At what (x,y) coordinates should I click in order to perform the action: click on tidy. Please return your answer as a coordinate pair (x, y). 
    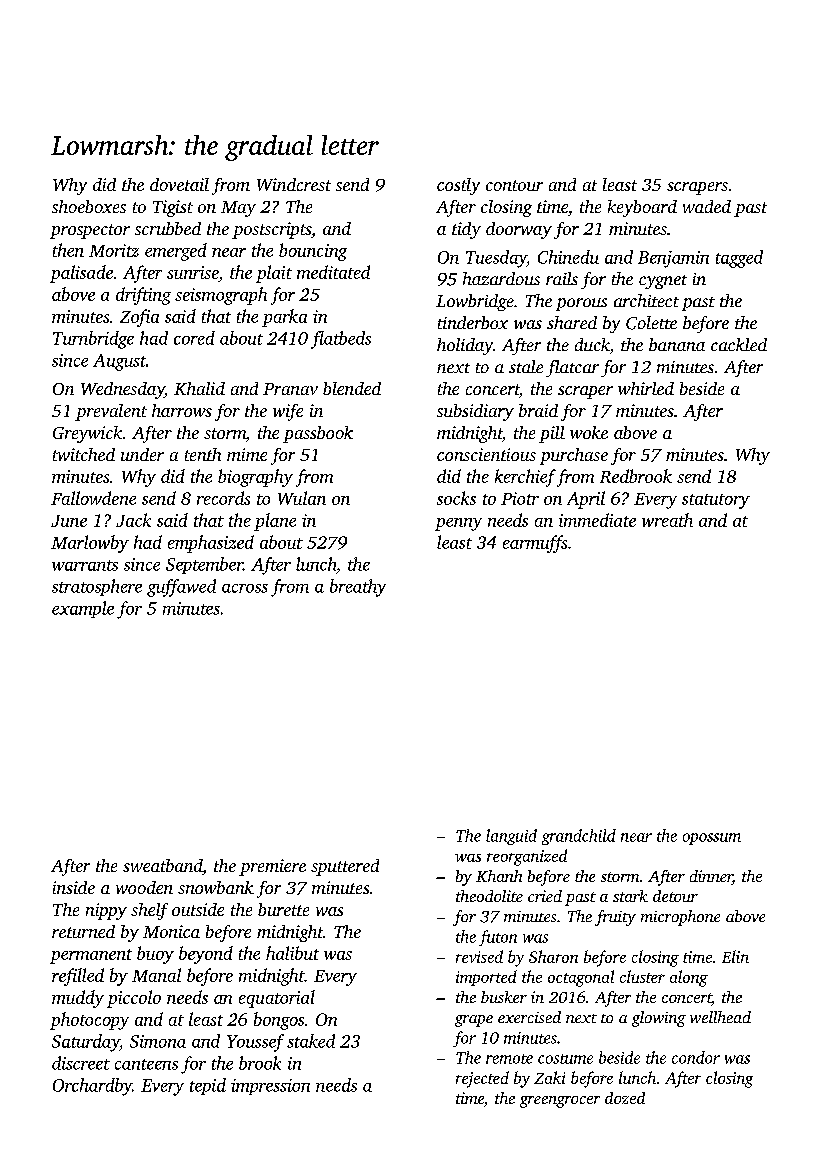
    Looking at the image, I should click on (466, 230).
